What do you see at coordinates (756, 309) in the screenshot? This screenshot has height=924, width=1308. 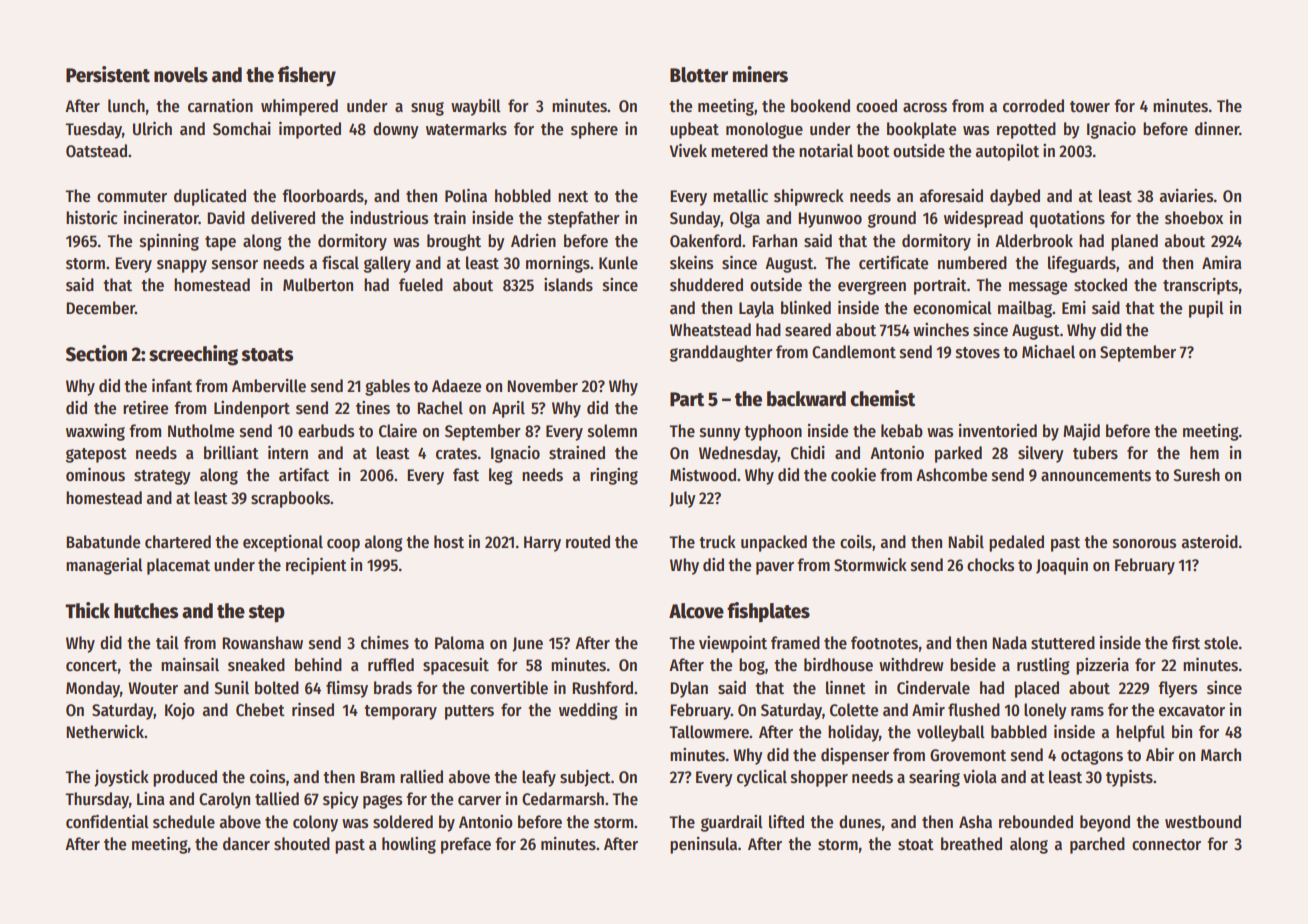 I see `Layla` at bounding box center [756, 309].
